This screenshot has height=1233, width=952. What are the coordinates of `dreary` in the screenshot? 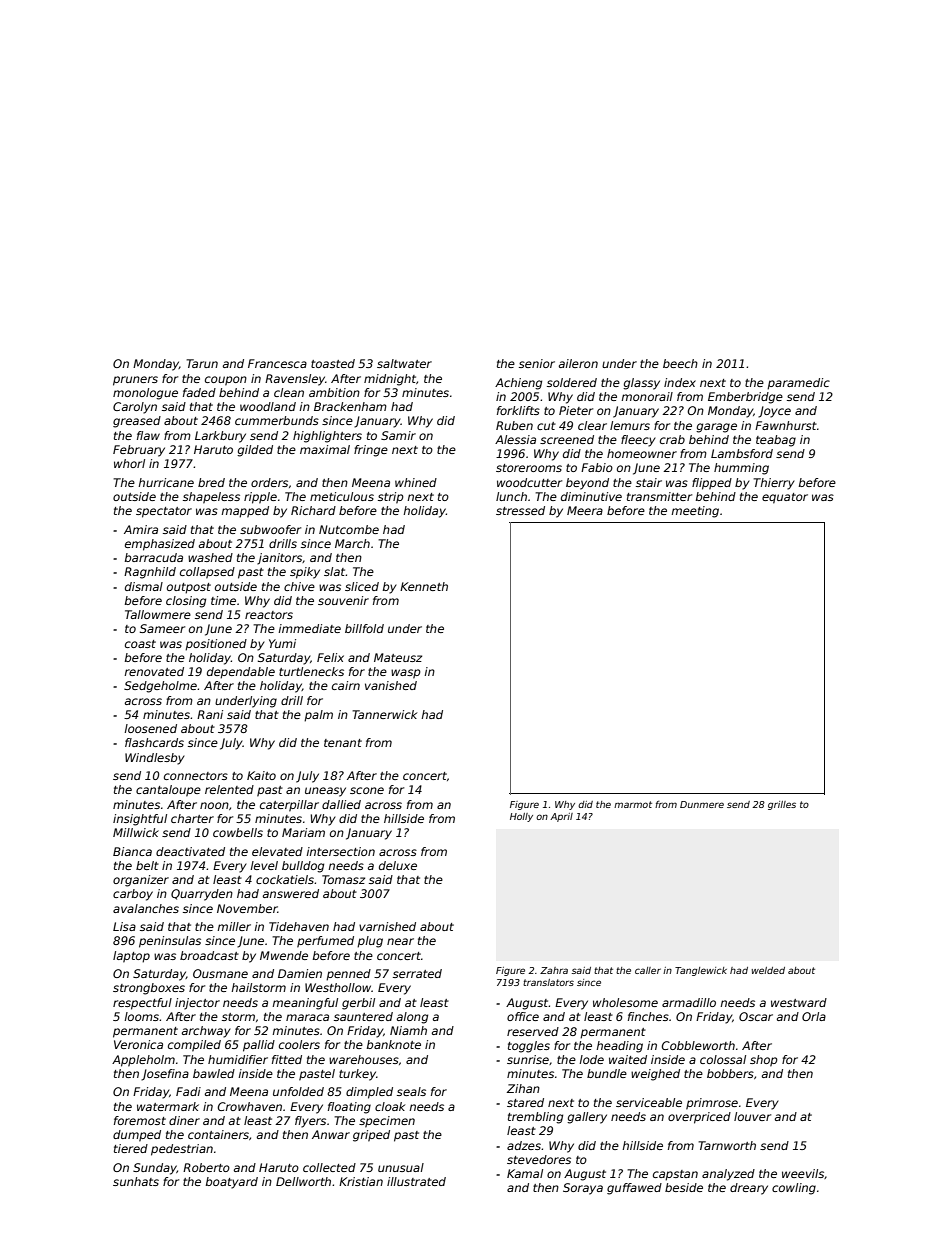 It's located at (749, 1189).
